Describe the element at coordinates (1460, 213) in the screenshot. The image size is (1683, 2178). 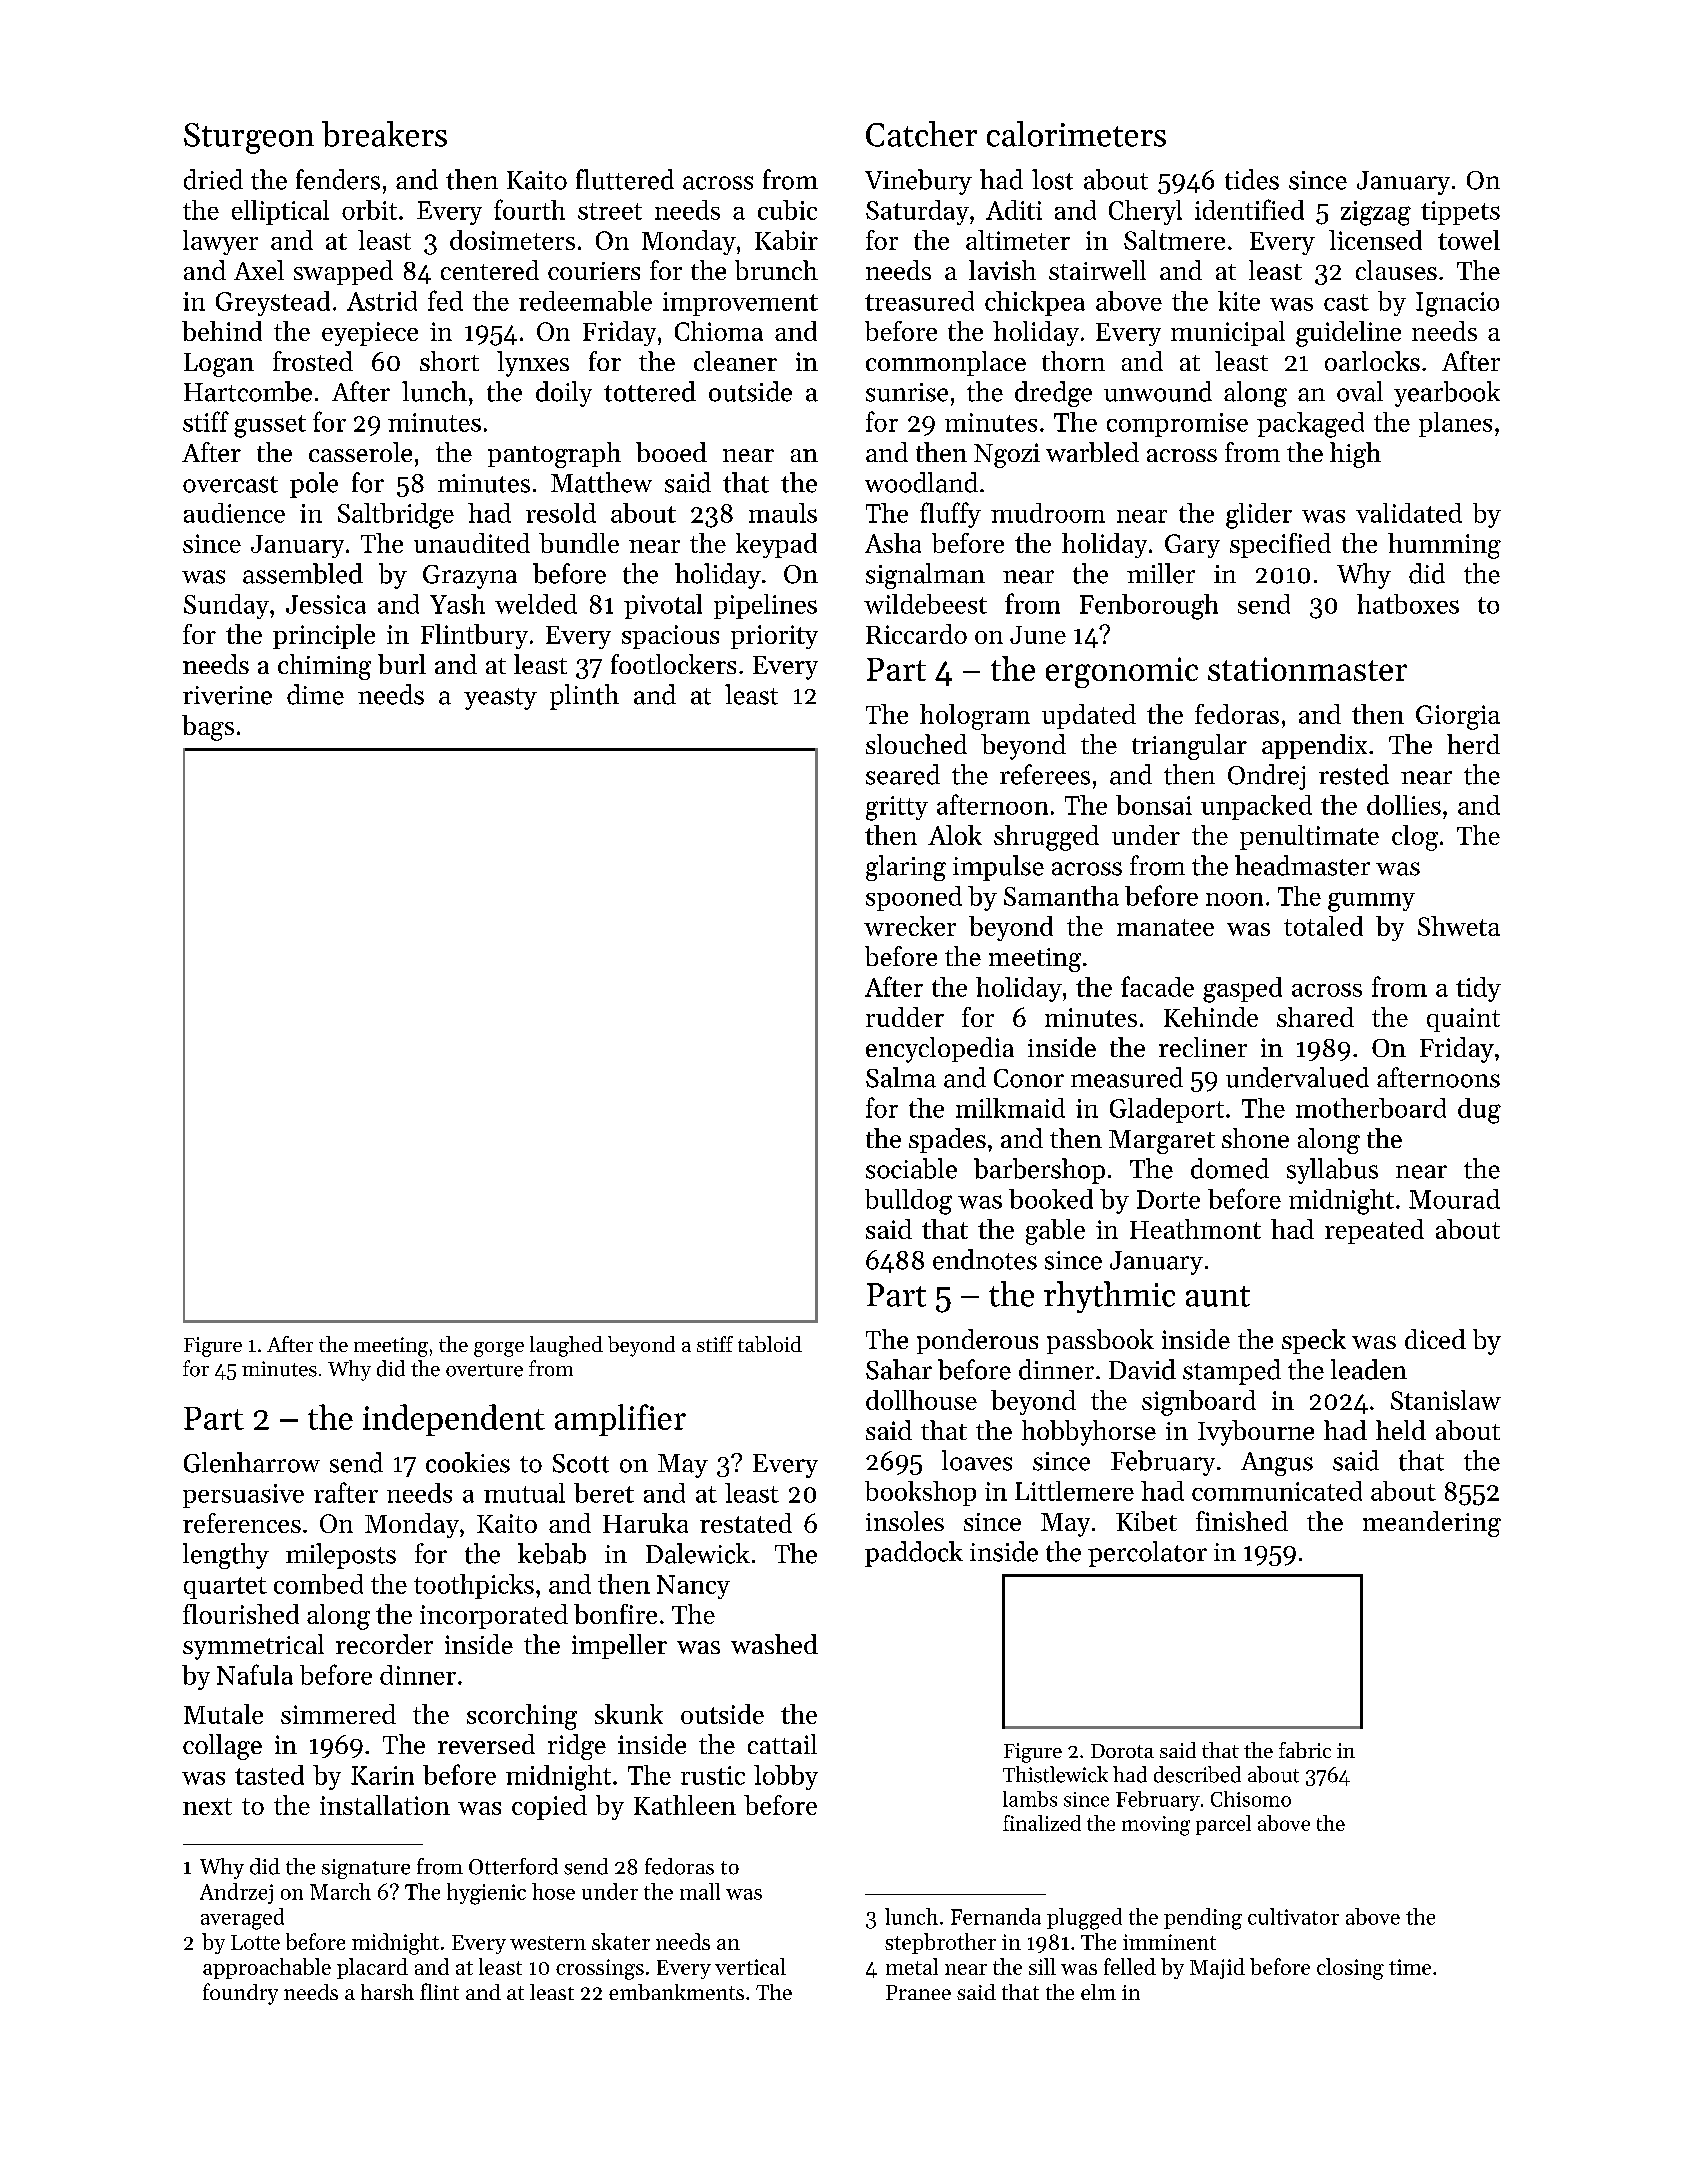
I see `tippets` at that location.
